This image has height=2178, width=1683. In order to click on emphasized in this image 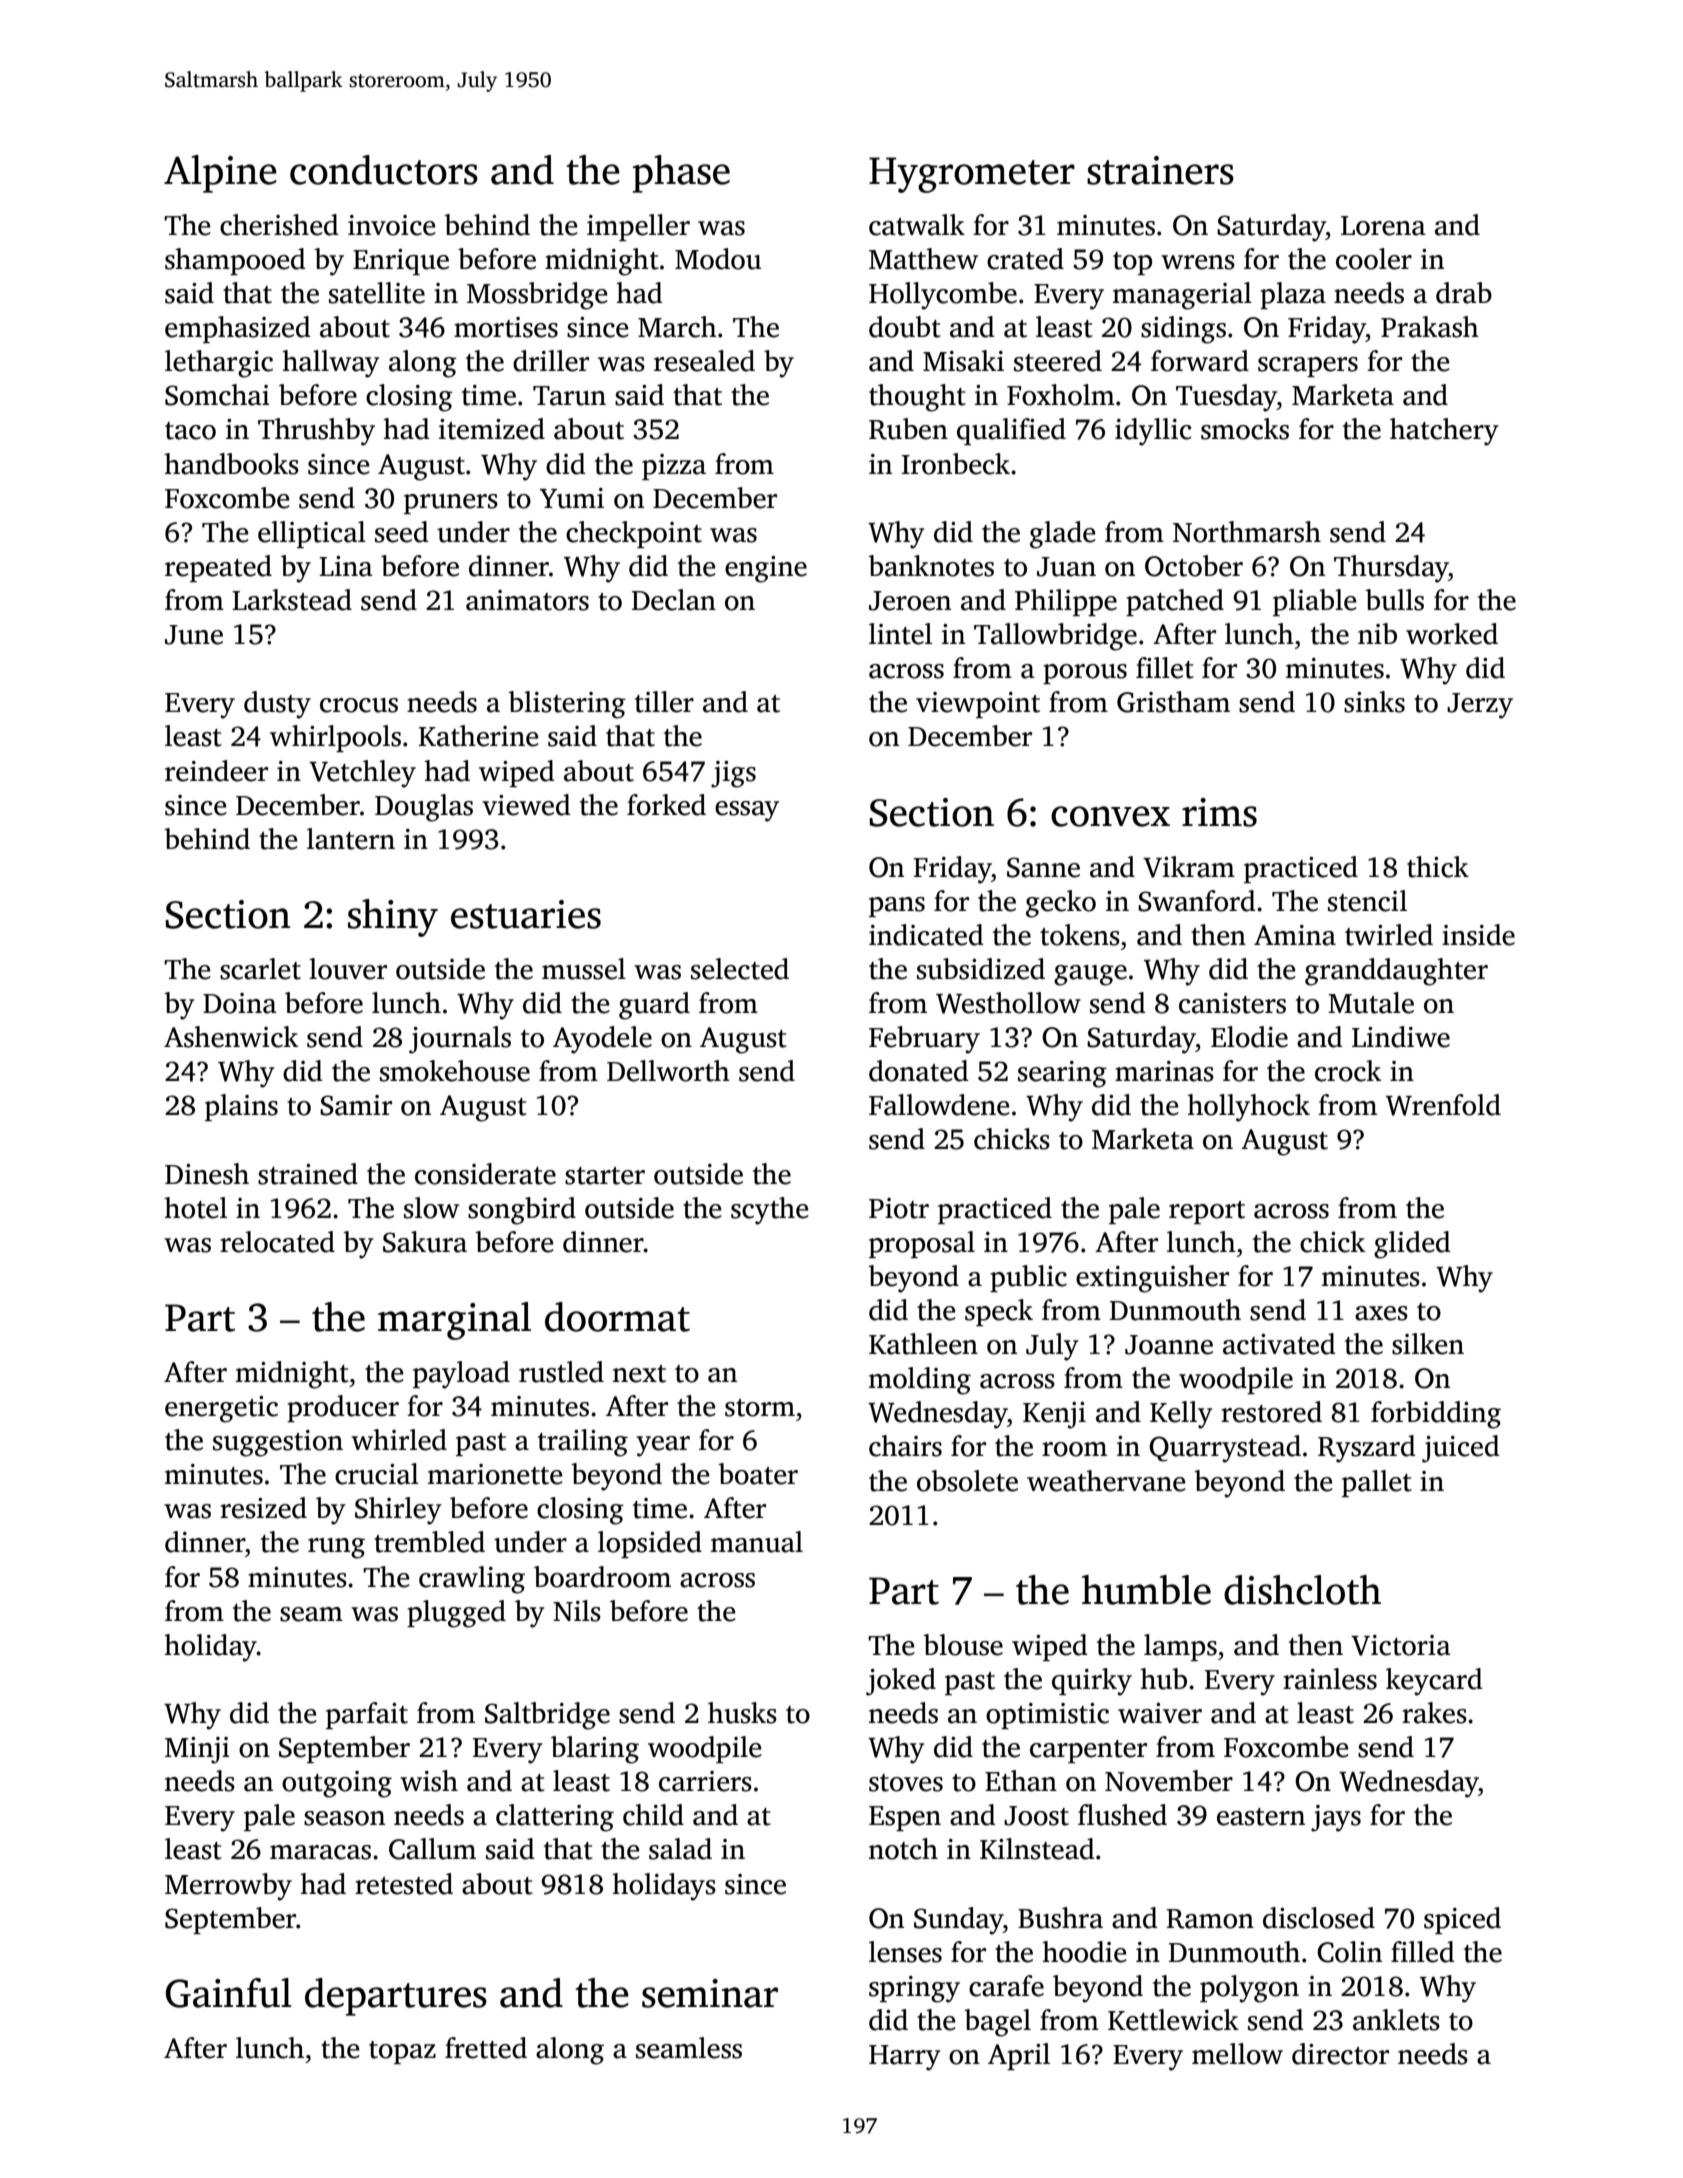, I will do `click(238, 329)`.
